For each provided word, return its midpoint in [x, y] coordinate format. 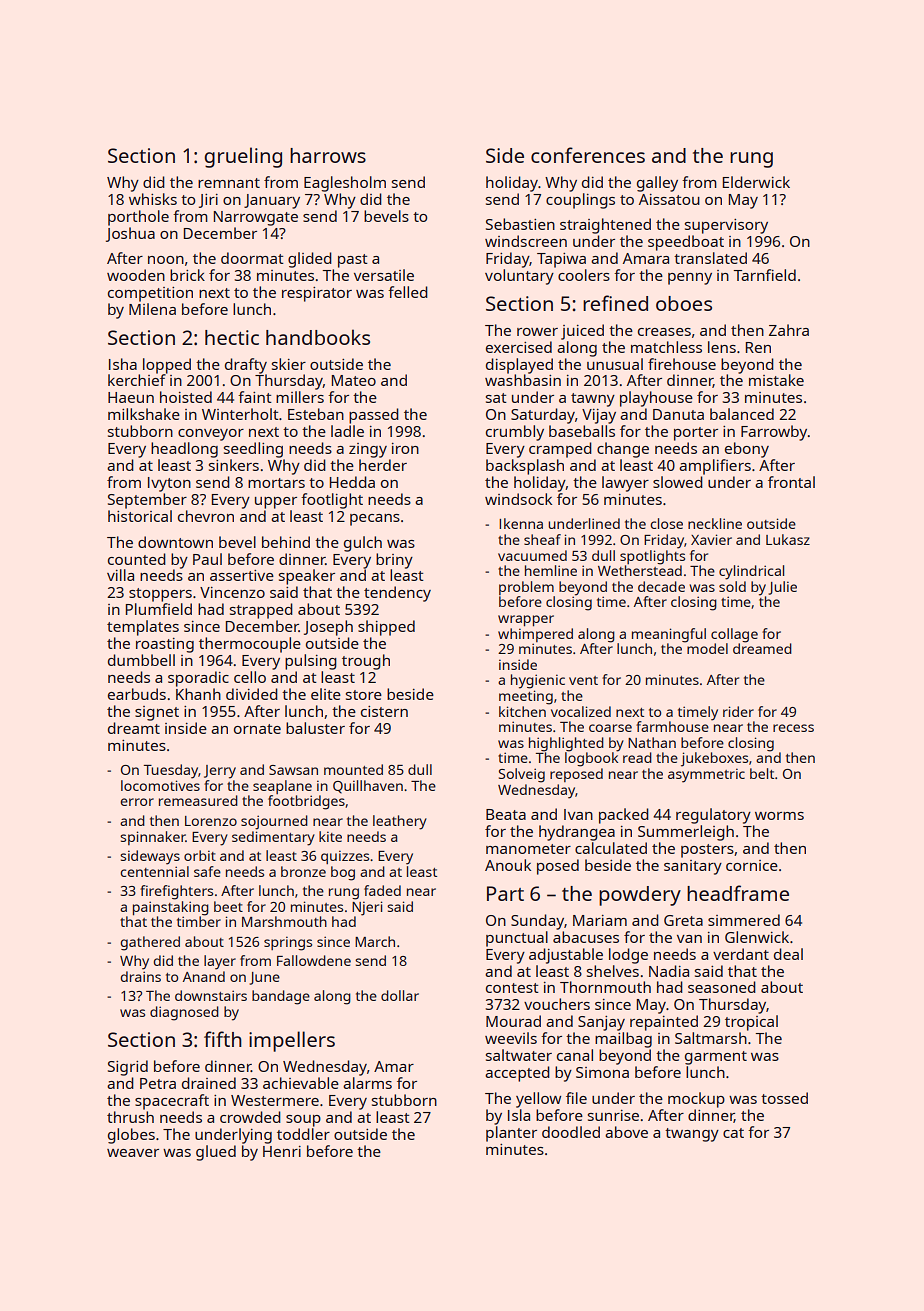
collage [734, 635]
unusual [615, 364]
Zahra [789, 330]
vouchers [557, 1004]
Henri [282, 1151]
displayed [519, 366]
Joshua [130, 234]
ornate [257, 729]
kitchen [522, 711]
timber [199, 921]
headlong [184, 450]
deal [788, 954]
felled [408, 292]
